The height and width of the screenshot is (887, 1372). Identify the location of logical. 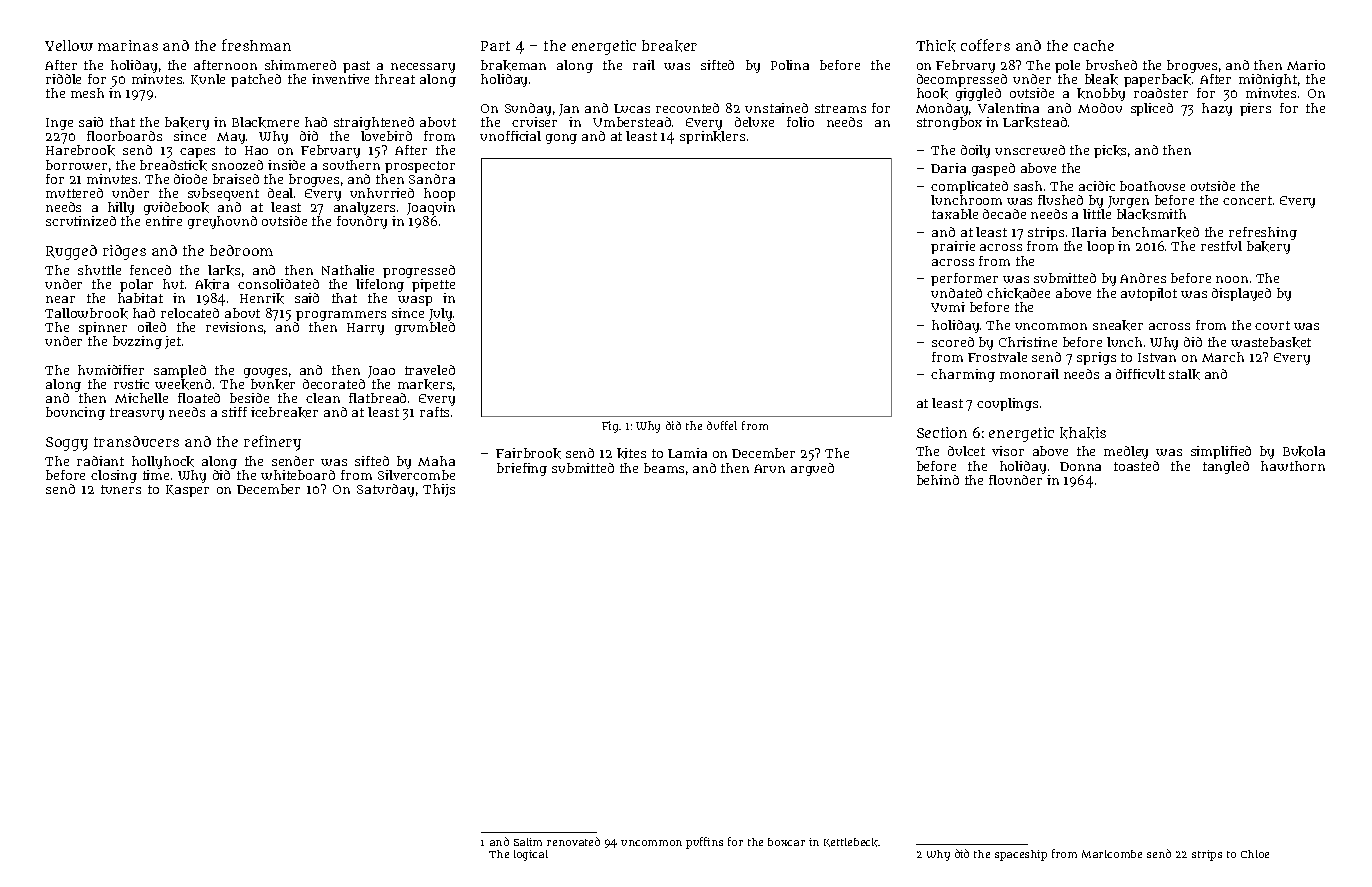
(531, 855).
